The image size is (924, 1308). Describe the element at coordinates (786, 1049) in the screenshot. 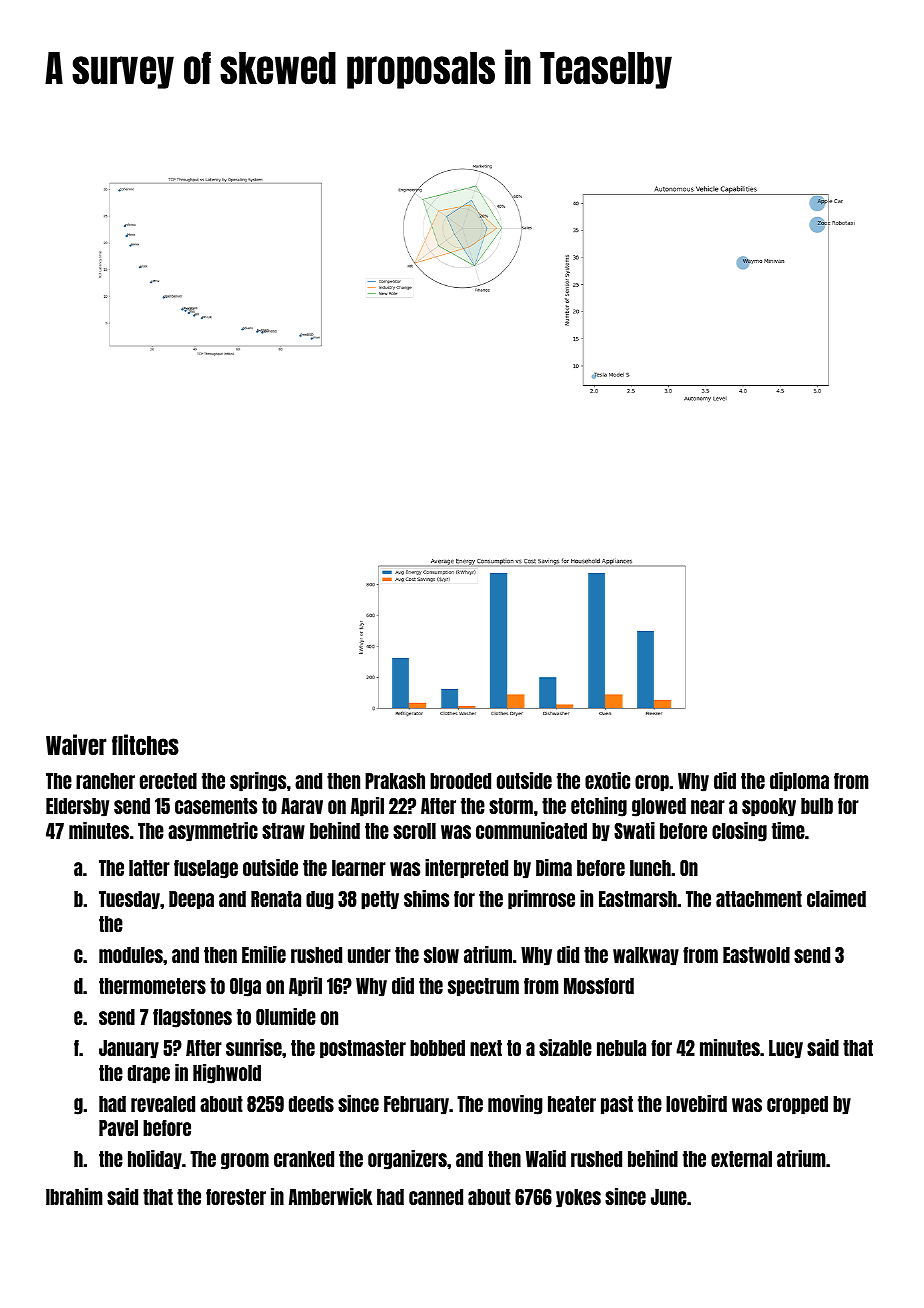

I see `Lucy` at that location.
